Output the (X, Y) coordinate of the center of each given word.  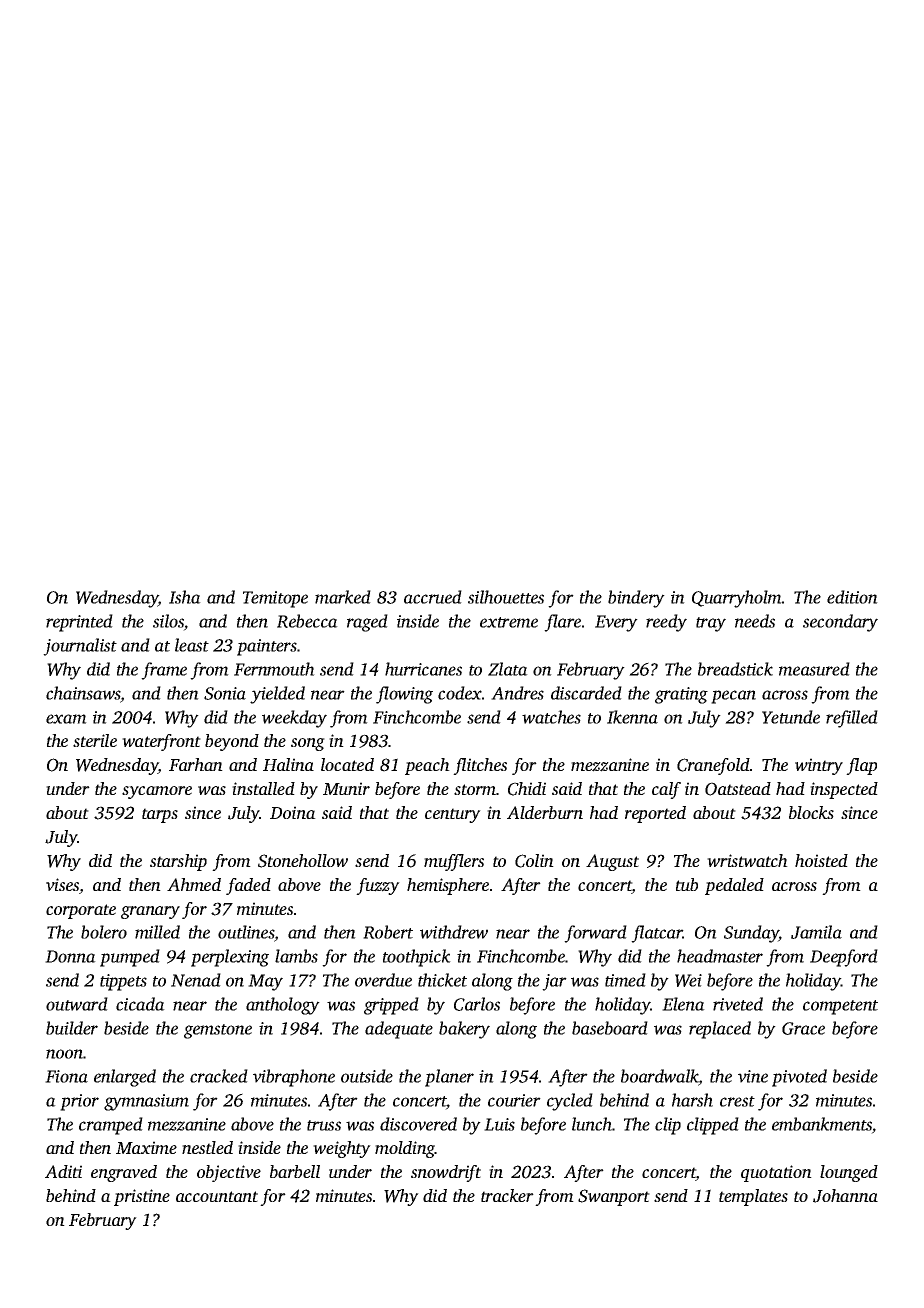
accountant (217, 1196)
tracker (507, 1195)
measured (814, 669)
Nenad (196, 980)
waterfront (161, 742)
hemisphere (448, 886)
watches (551, 717)
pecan (733, 697)
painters (267, 647)
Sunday (751, 934)
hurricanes (423, 669)
